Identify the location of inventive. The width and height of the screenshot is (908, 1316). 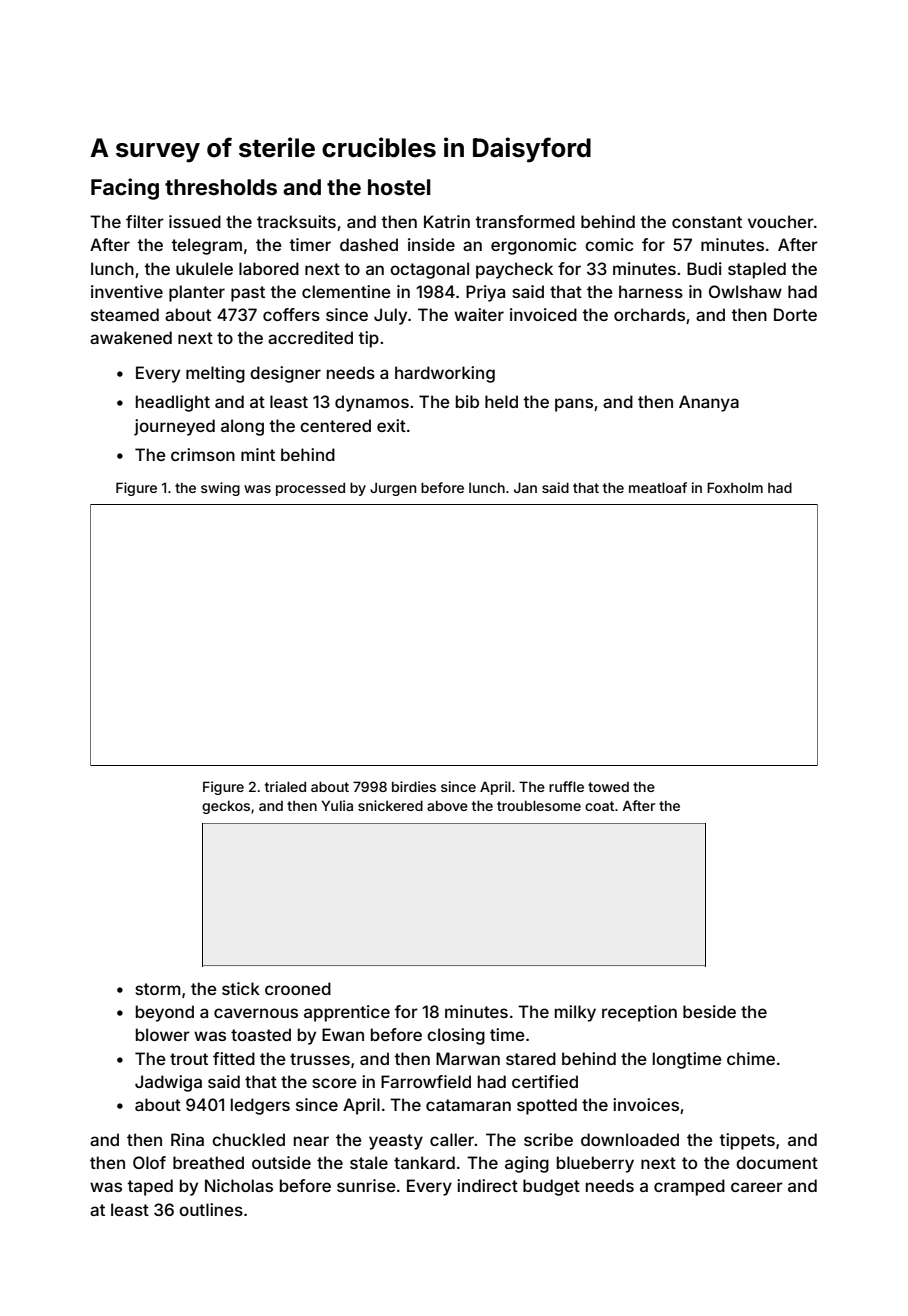
(127, 291).
